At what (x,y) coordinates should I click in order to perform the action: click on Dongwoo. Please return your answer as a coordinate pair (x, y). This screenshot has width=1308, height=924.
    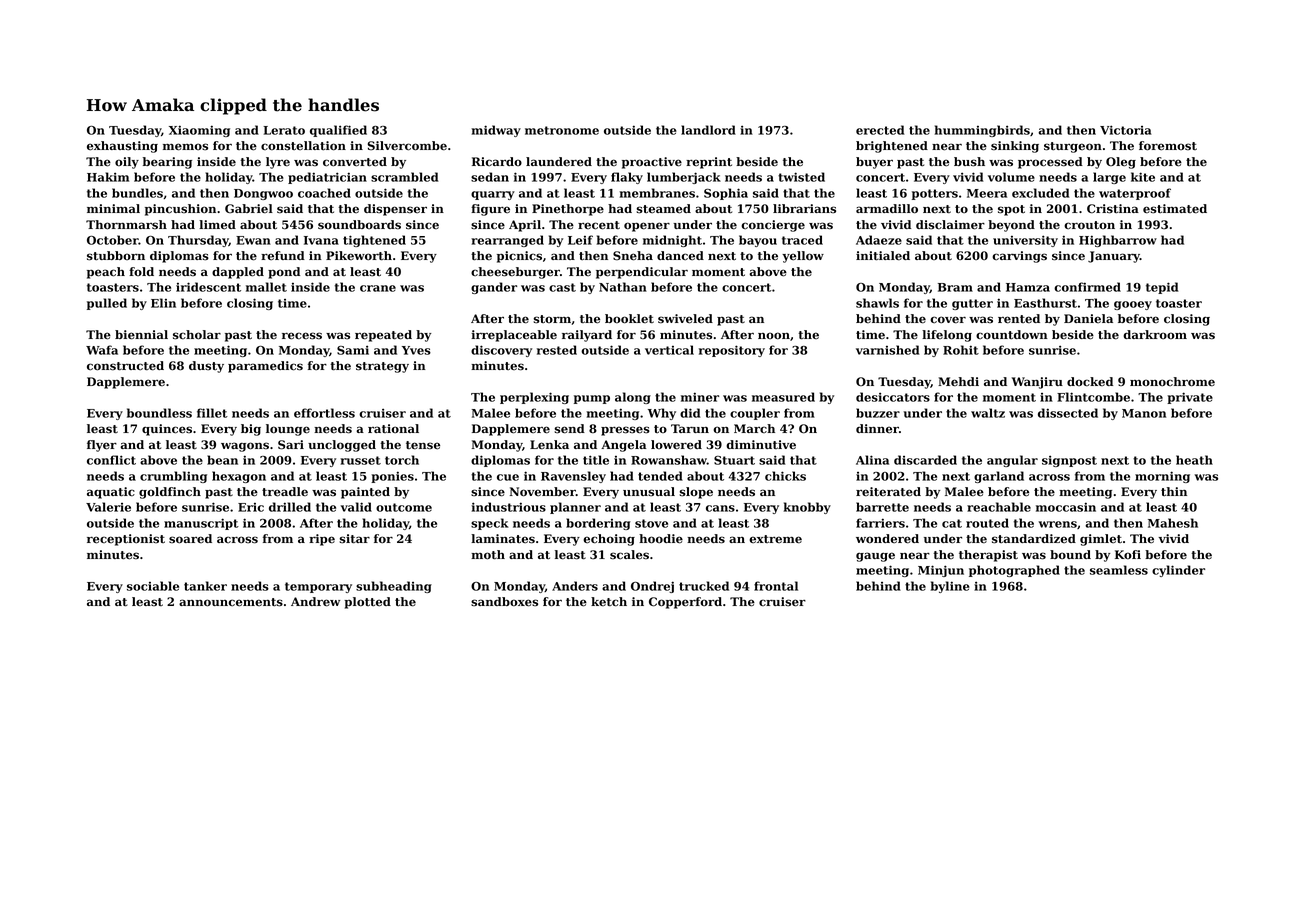
    Looking at the image, I should click on (263, 194).
